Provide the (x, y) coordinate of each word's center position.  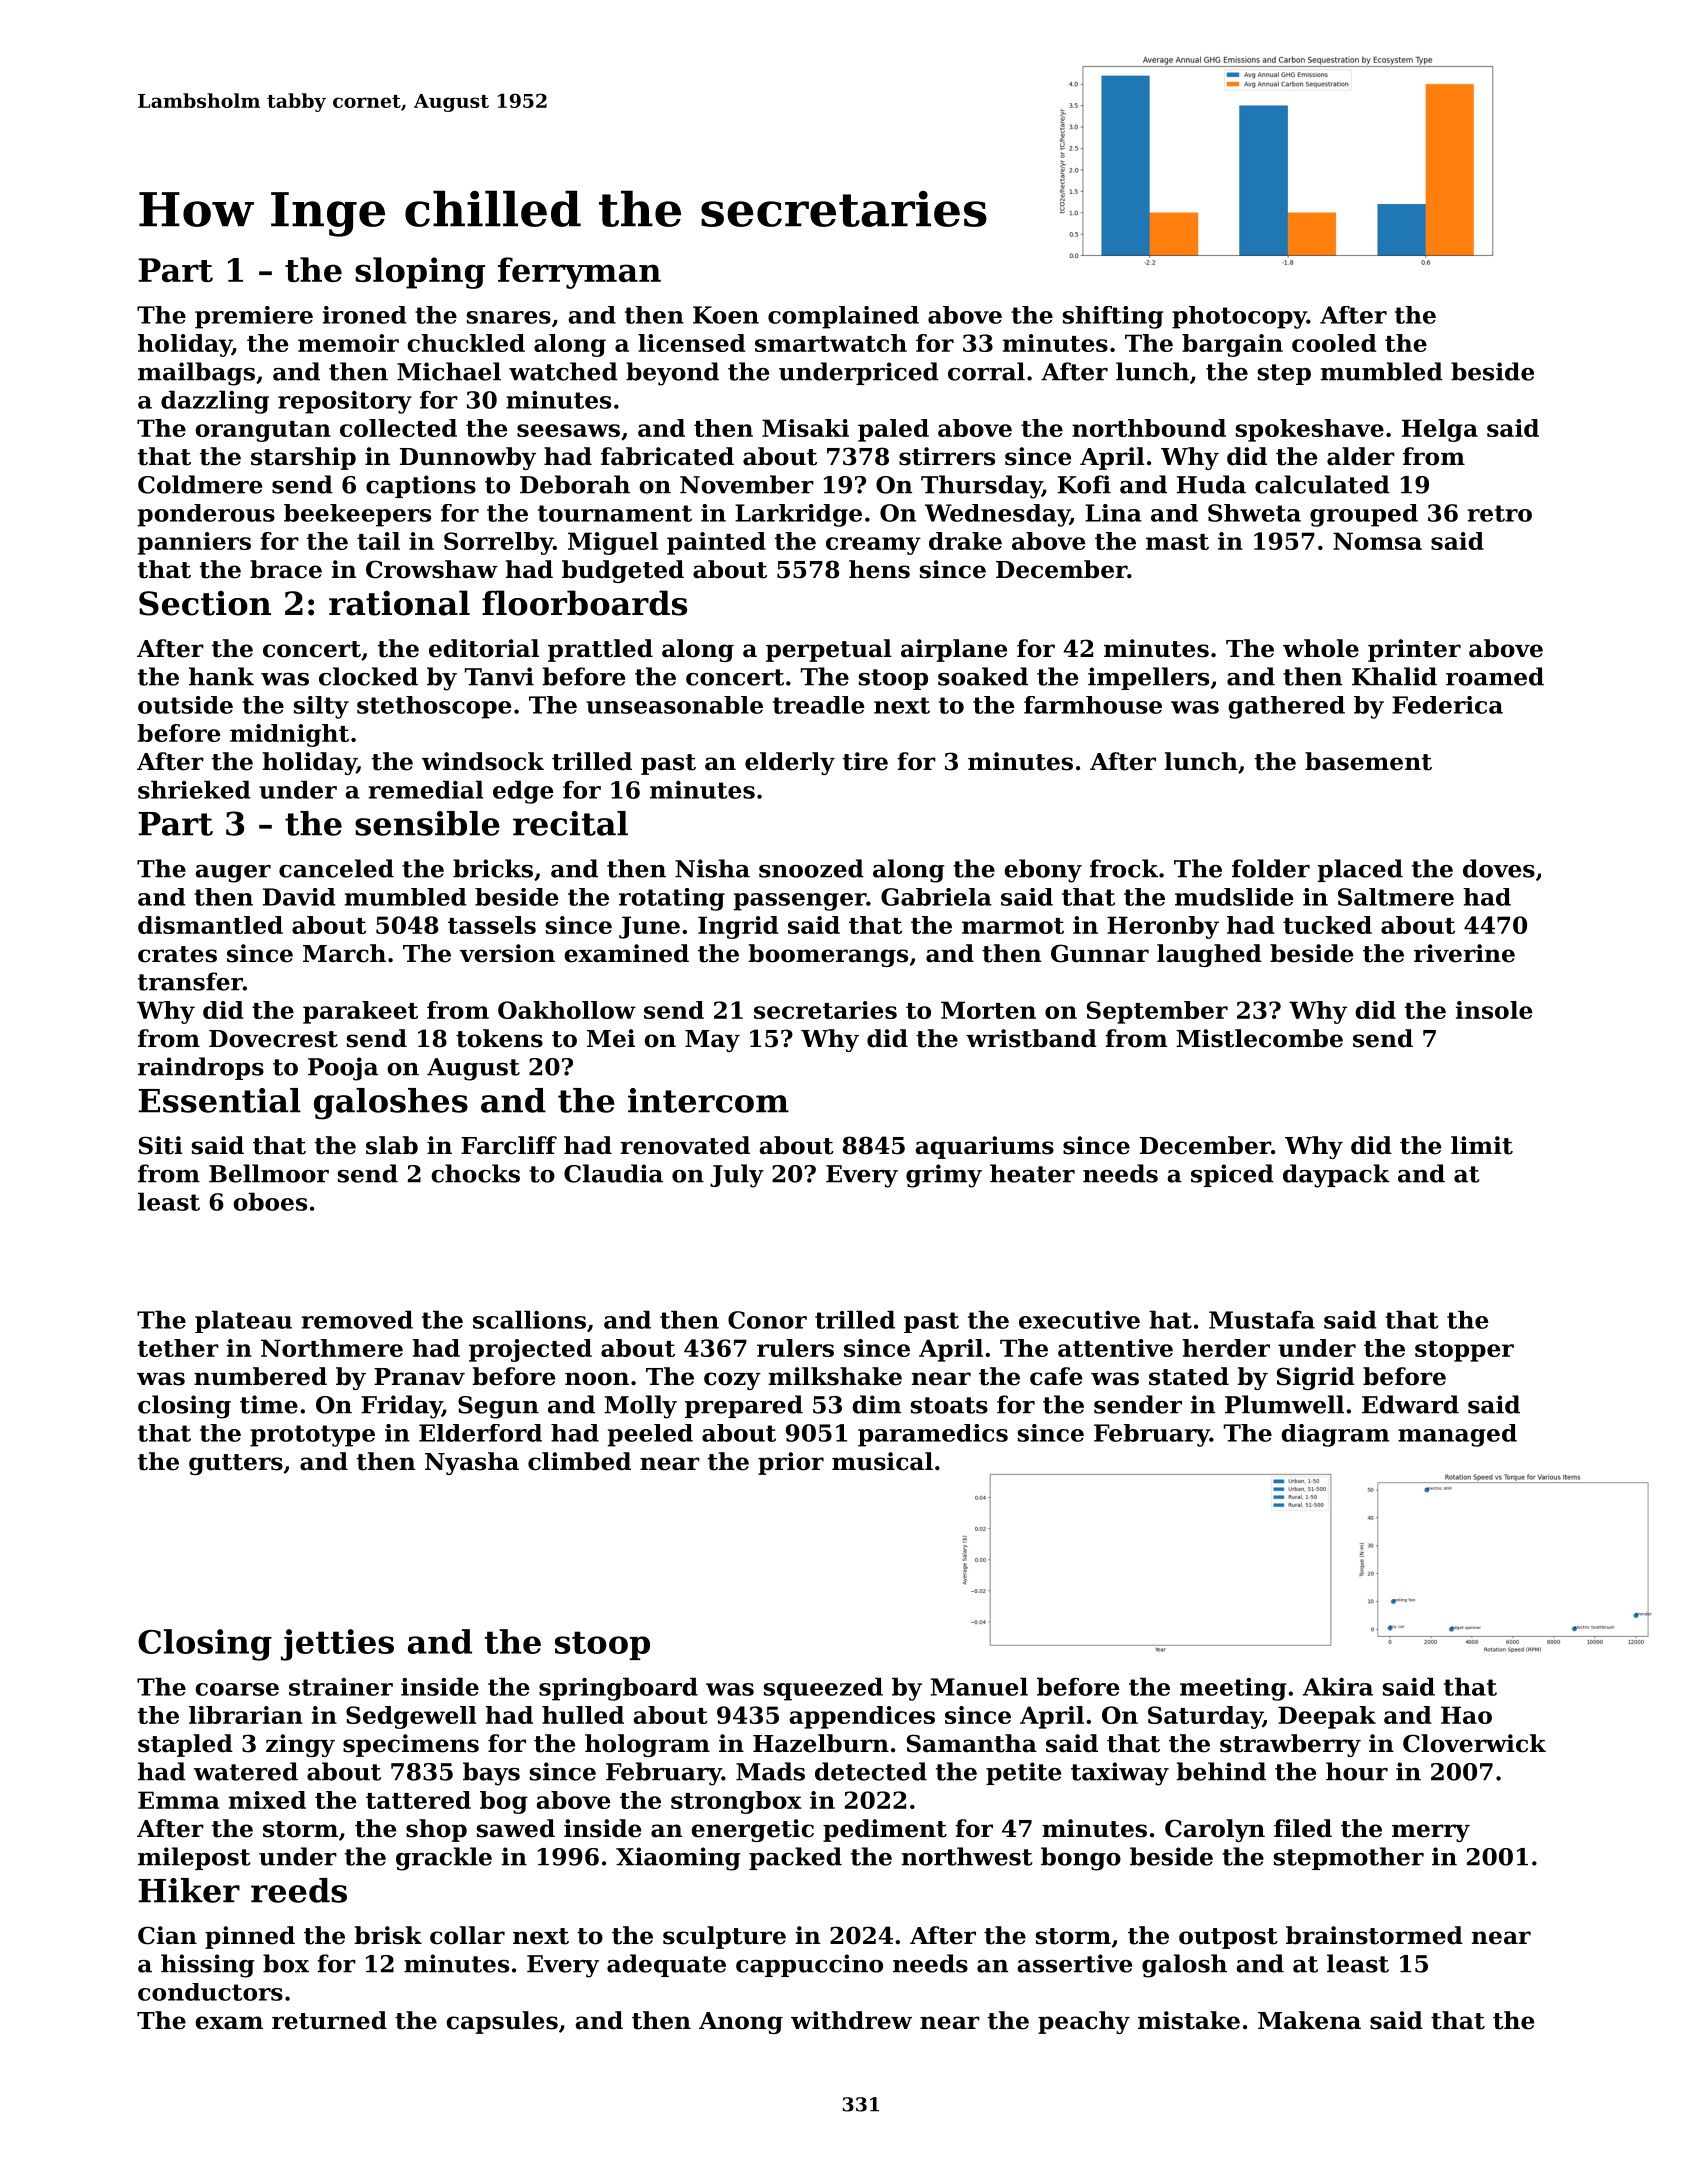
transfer (190, 981)
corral (986, 371)
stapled (185, 1745)
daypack (1336, 1176)
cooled (1334, 343)
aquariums (984, 1147)
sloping (420, 273)
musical (882, 1461)
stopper (1464, 1351)
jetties (337, 1645)
